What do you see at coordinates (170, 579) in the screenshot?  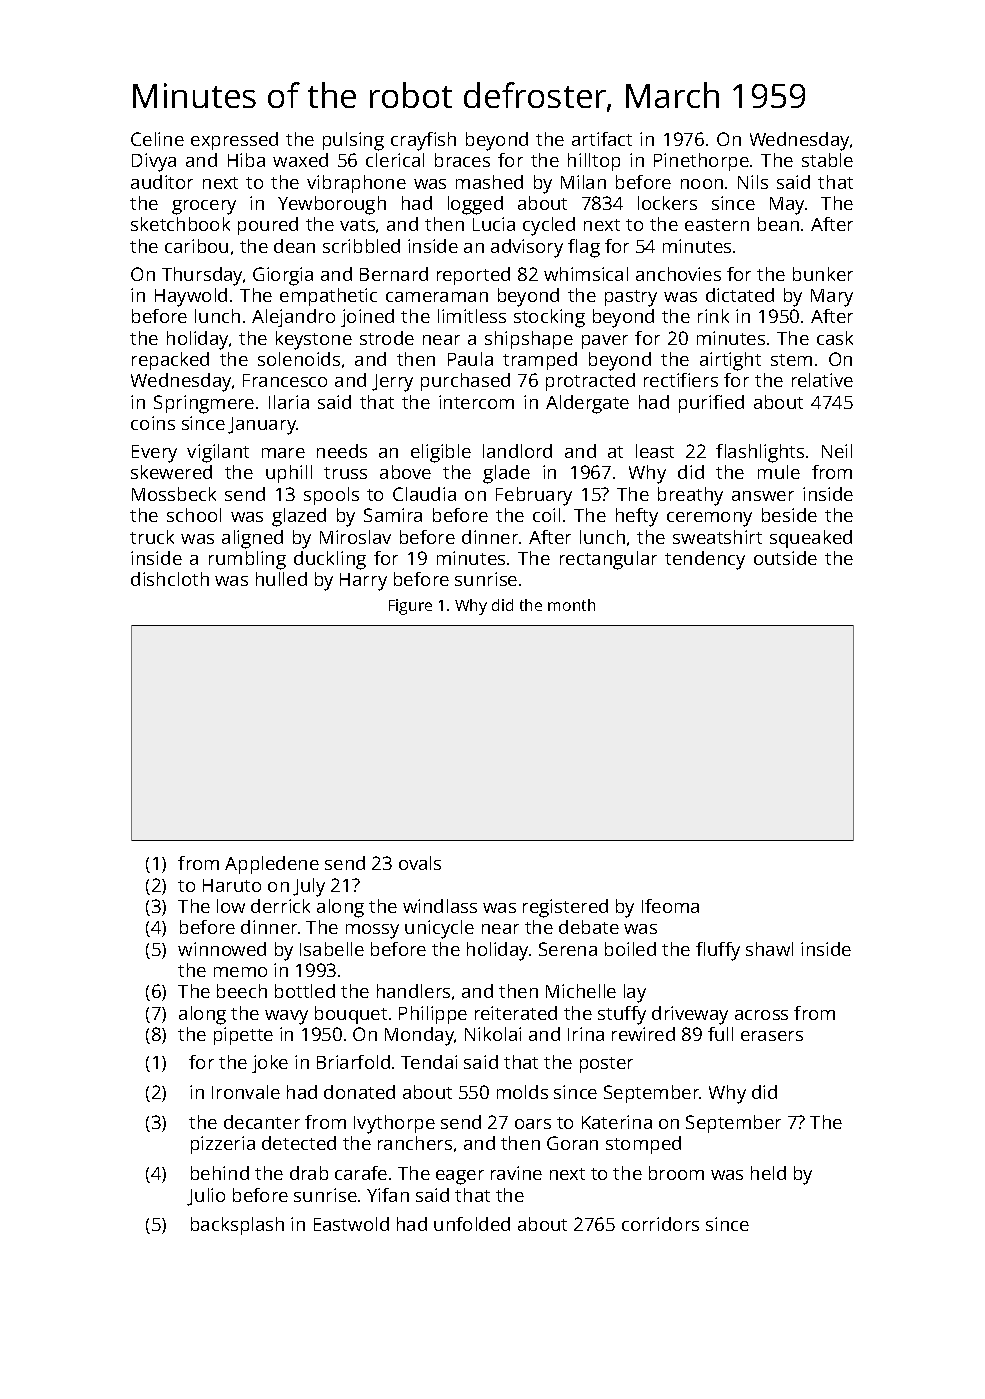 I see `dishcloth` at bounding box center [170, 579].
